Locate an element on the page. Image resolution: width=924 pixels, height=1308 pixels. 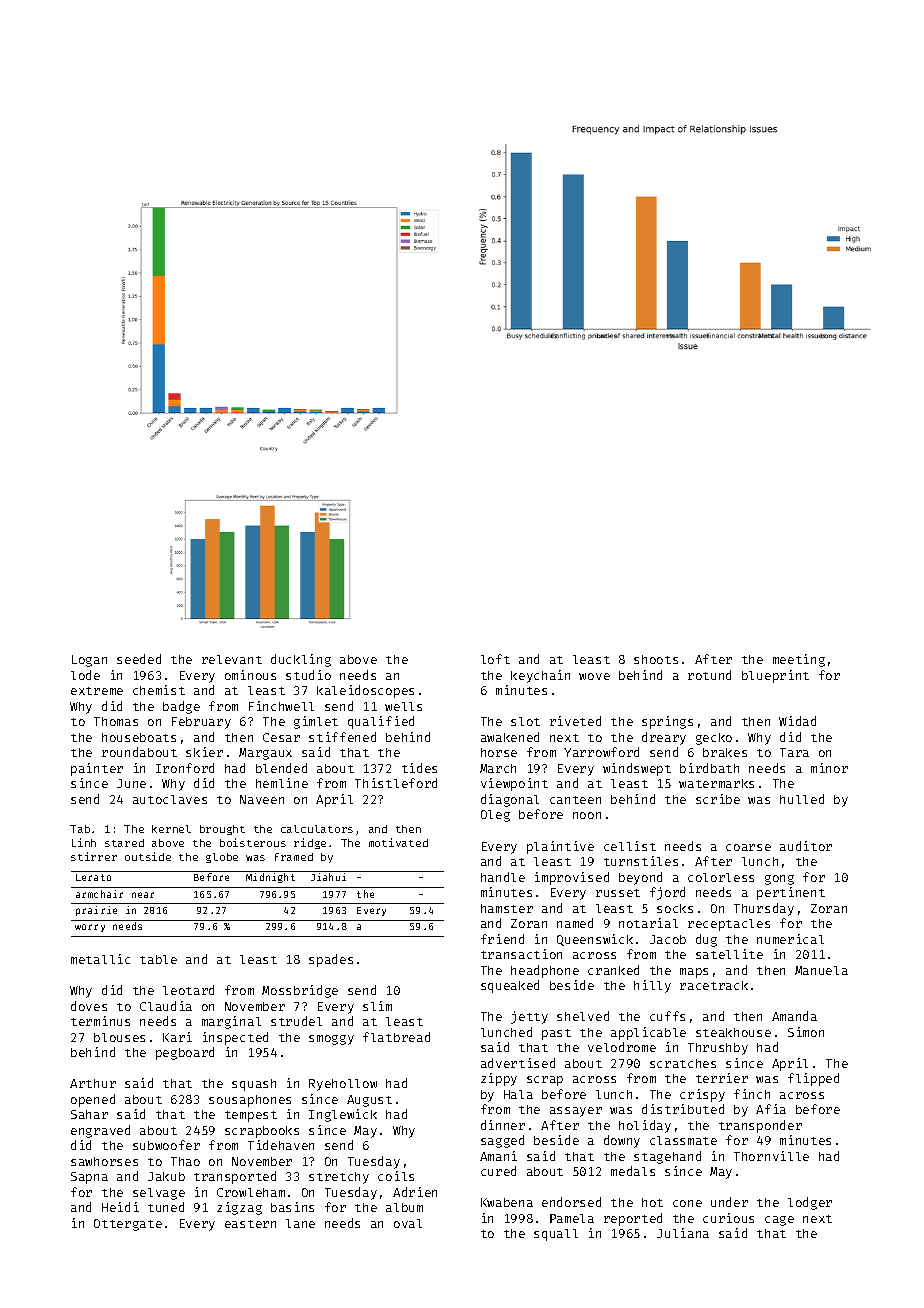
studio is located at coordinates (308, 675).
